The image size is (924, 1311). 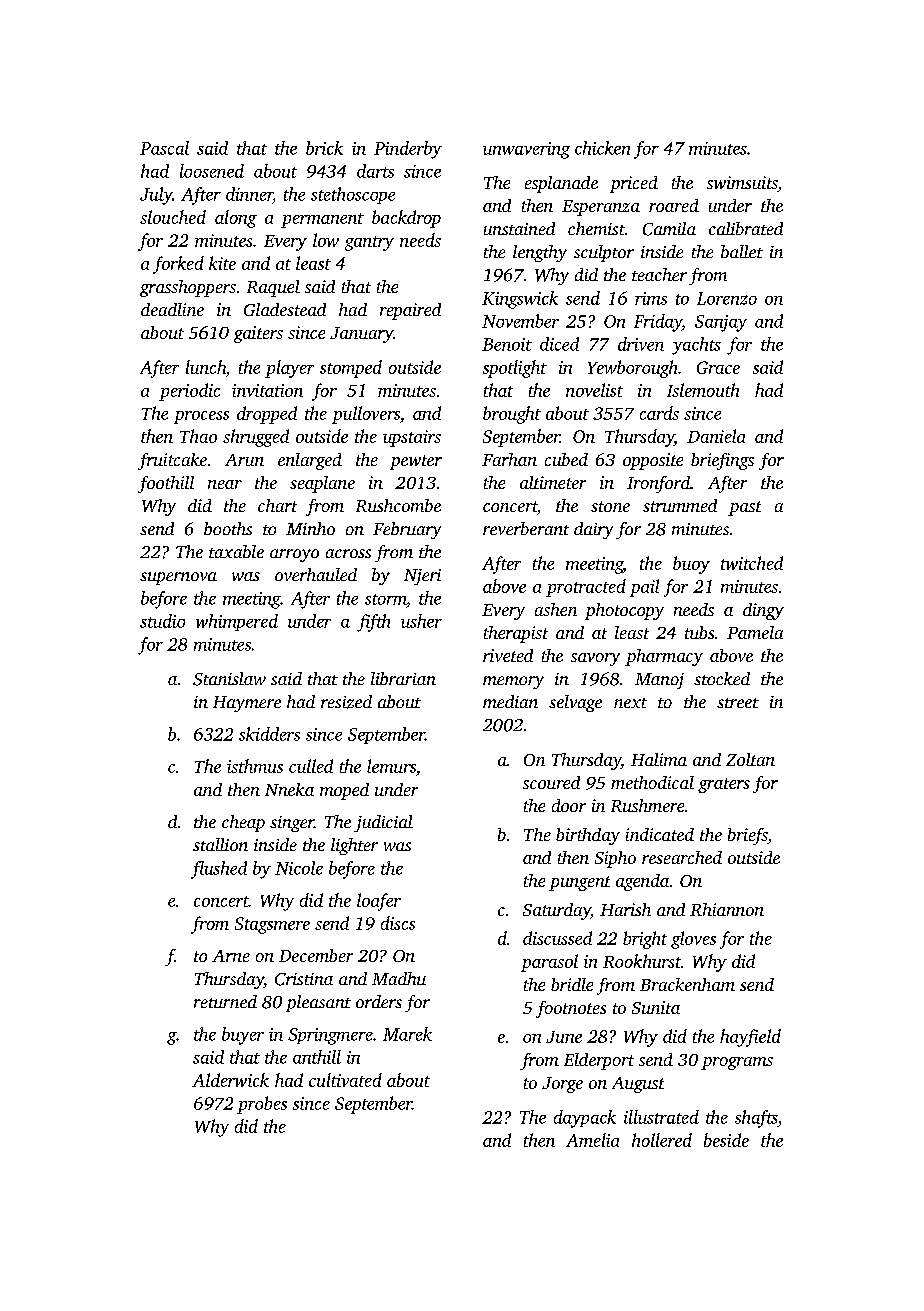 What do you see at coordinates (398, 505) in the screenshot?
I see `Rushcombe` at bounding box center [398, 505].
